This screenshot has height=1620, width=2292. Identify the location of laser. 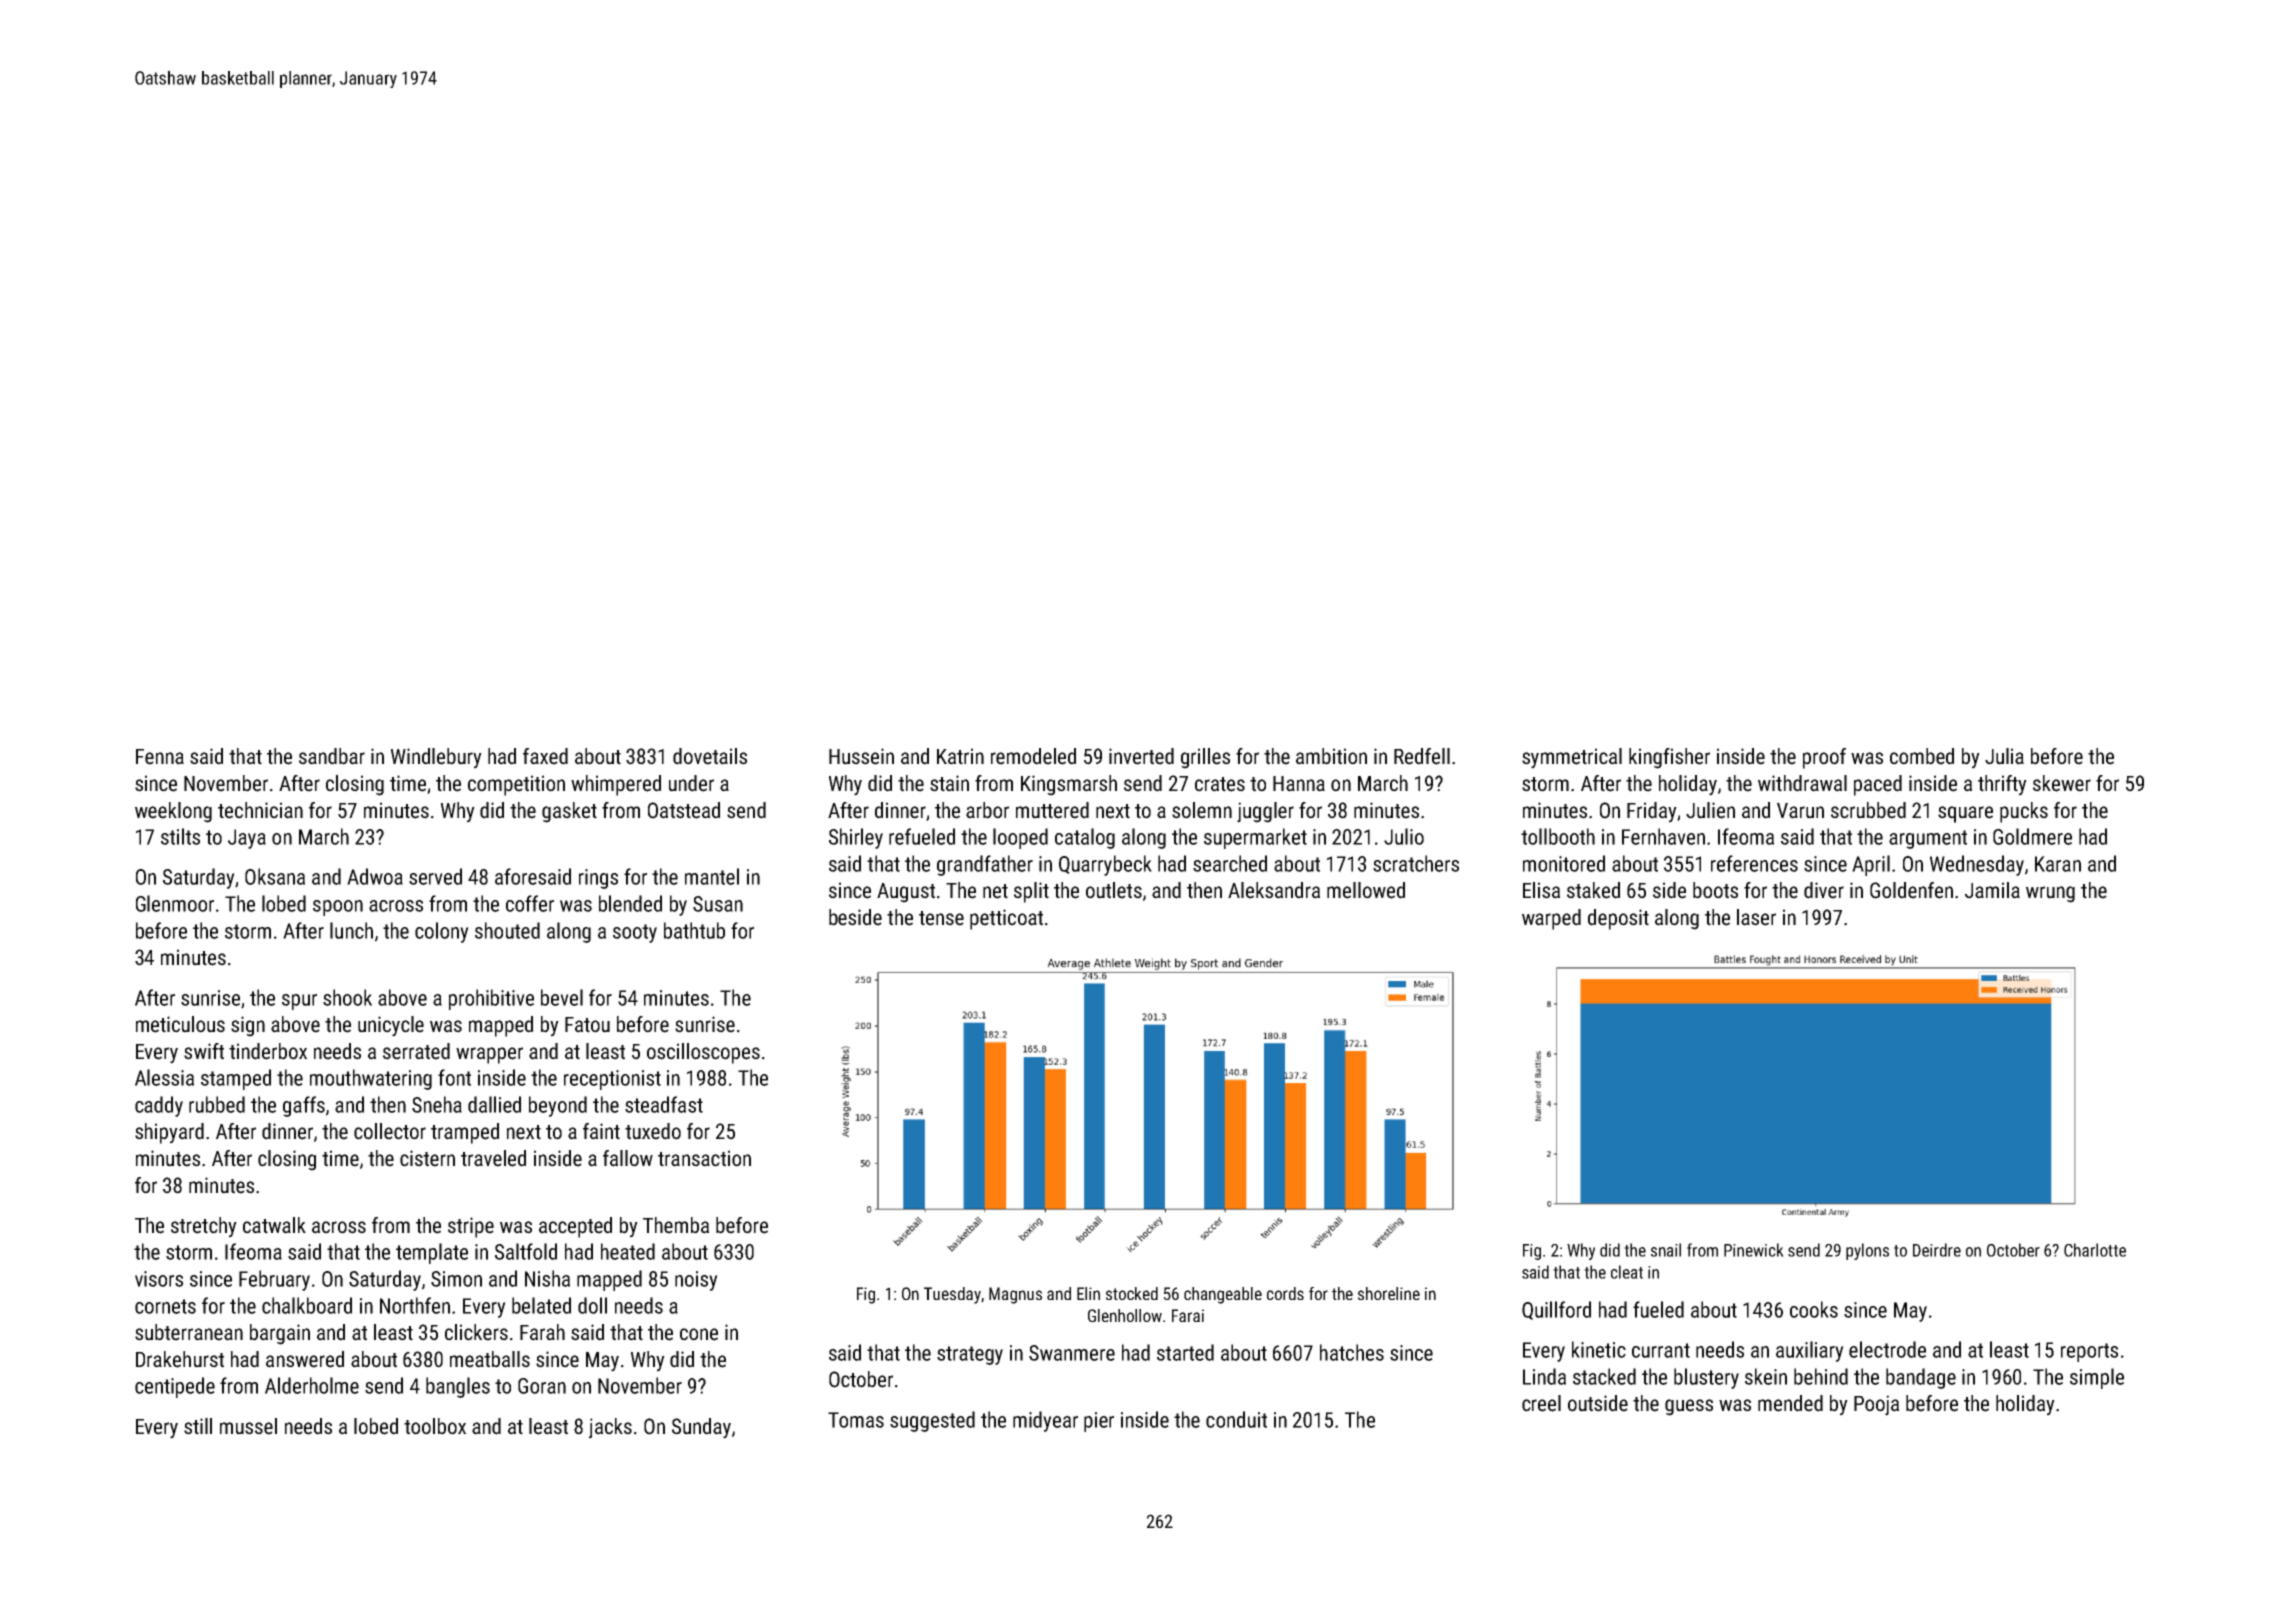
(1756, 917).
